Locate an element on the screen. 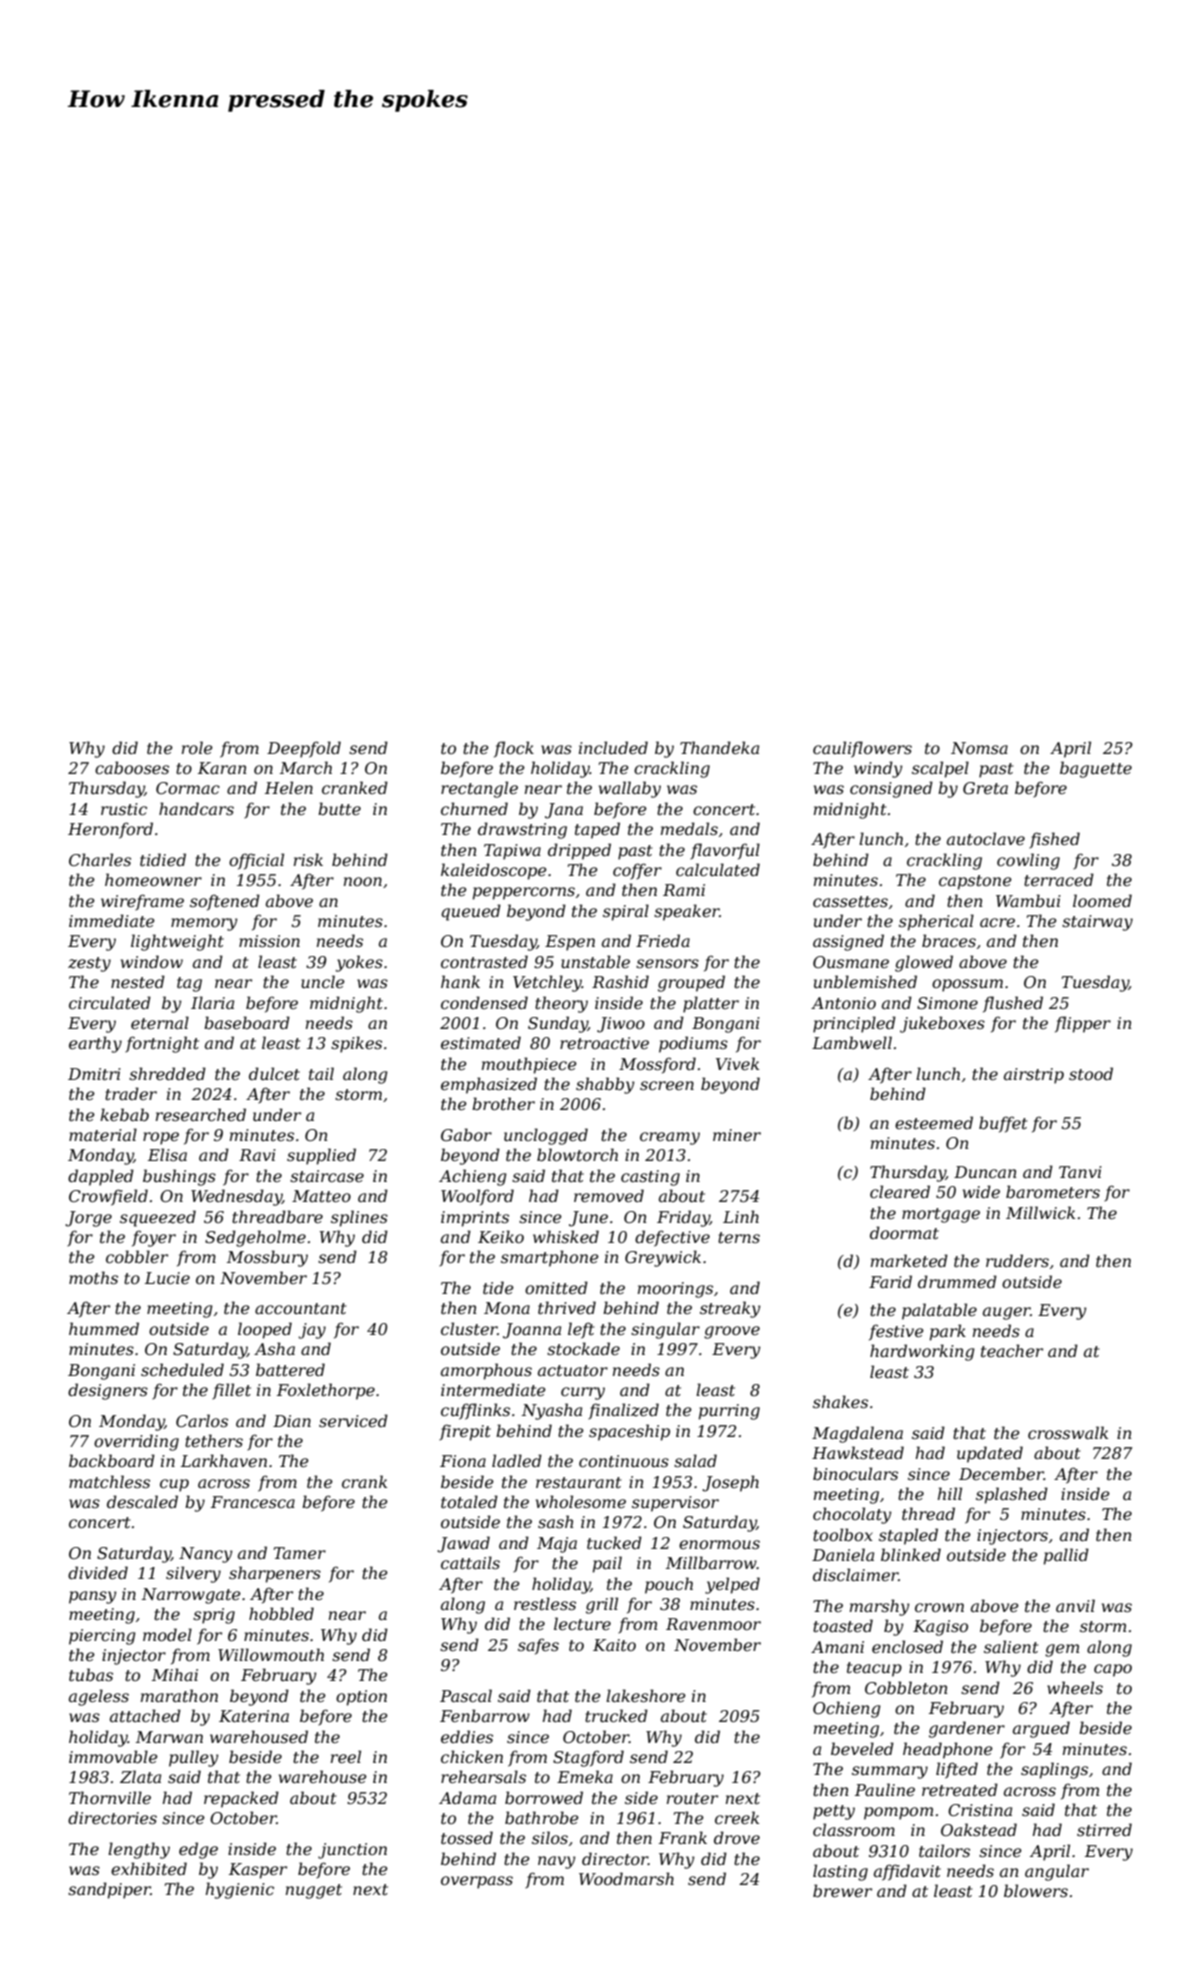 The image size is (1201, 1977). spherical is located at coordinates (936, 922).
